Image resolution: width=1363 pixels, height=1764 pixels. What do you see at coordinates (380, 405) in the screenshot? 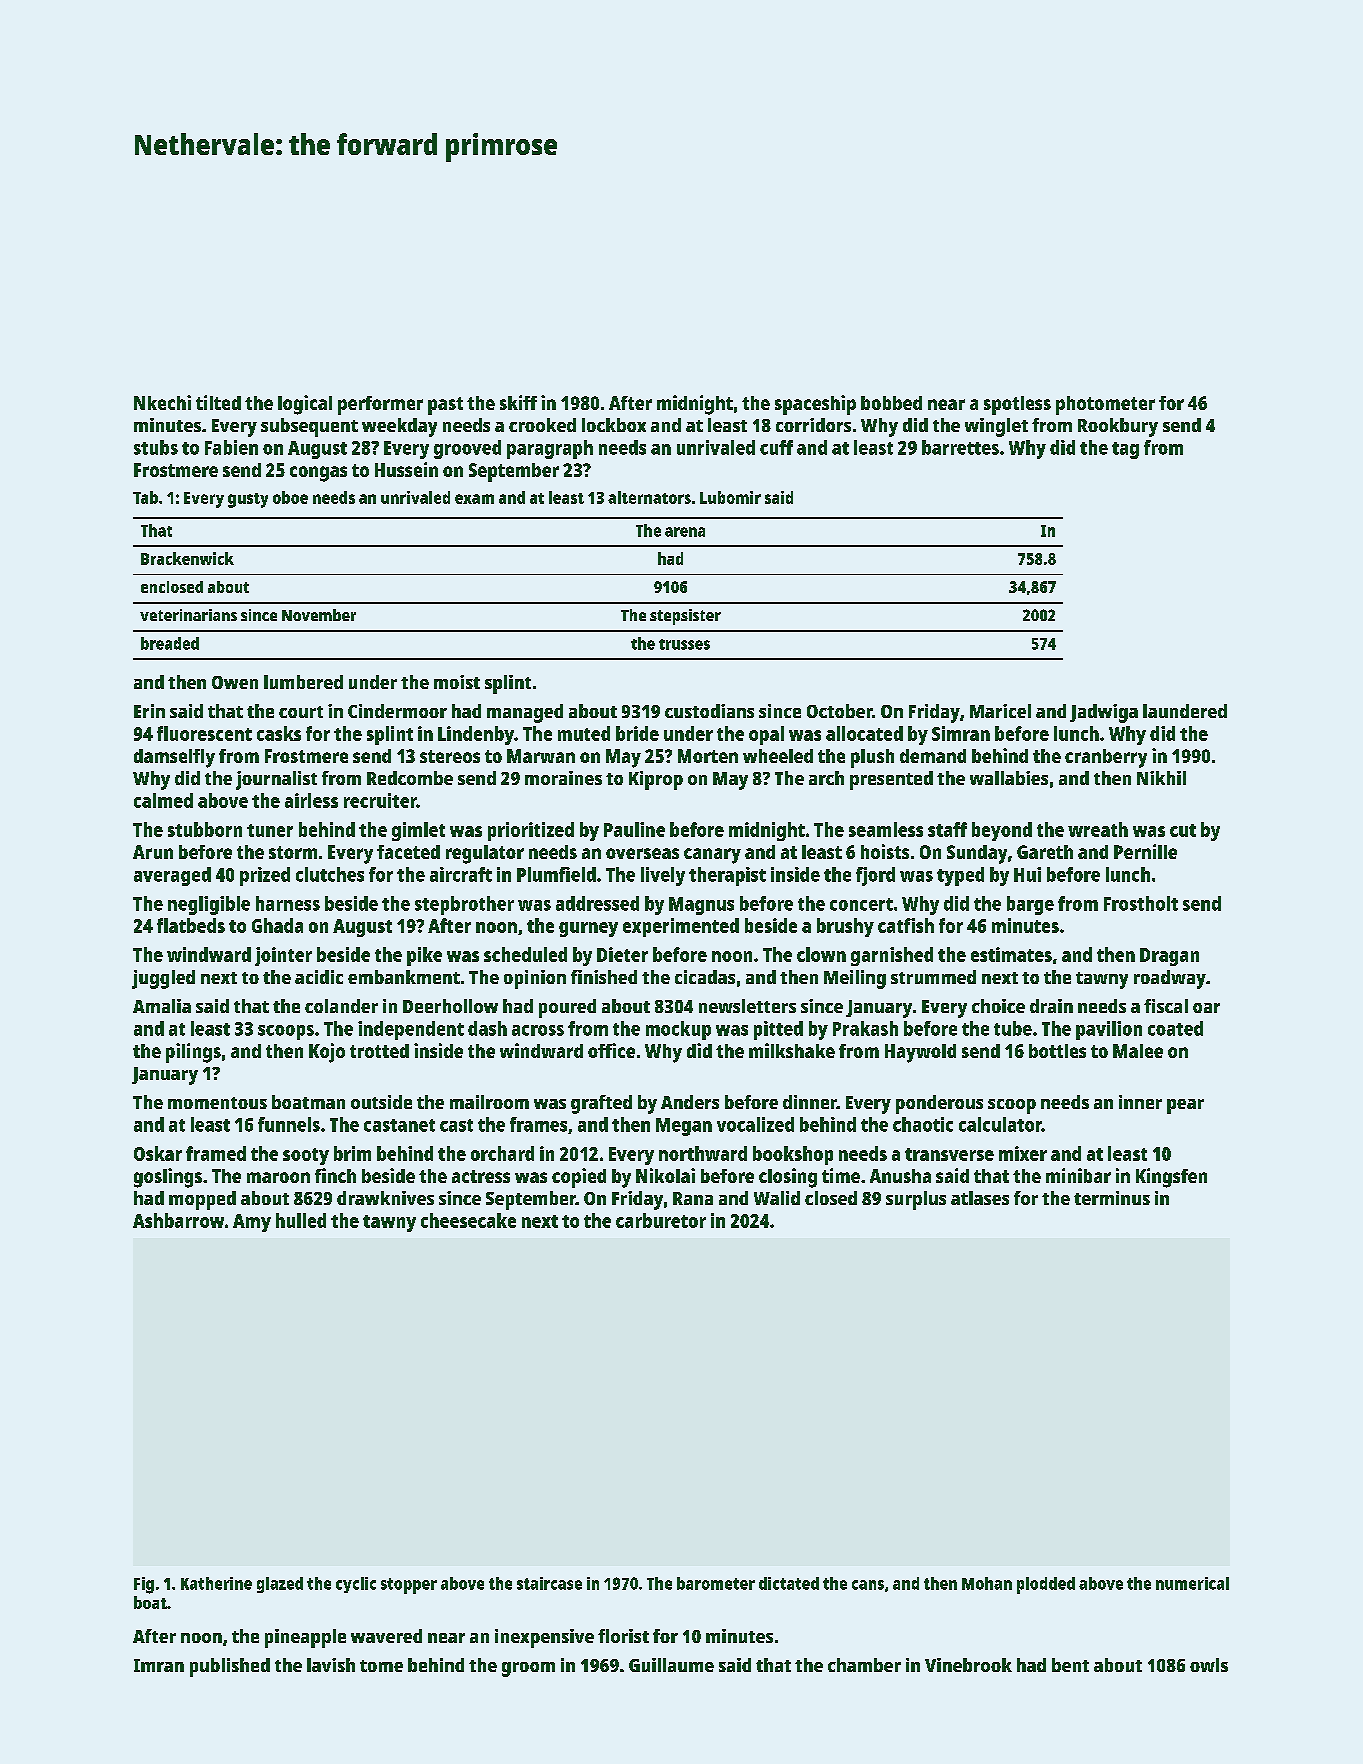
I see `performer` at bounding box center [380, 405].
